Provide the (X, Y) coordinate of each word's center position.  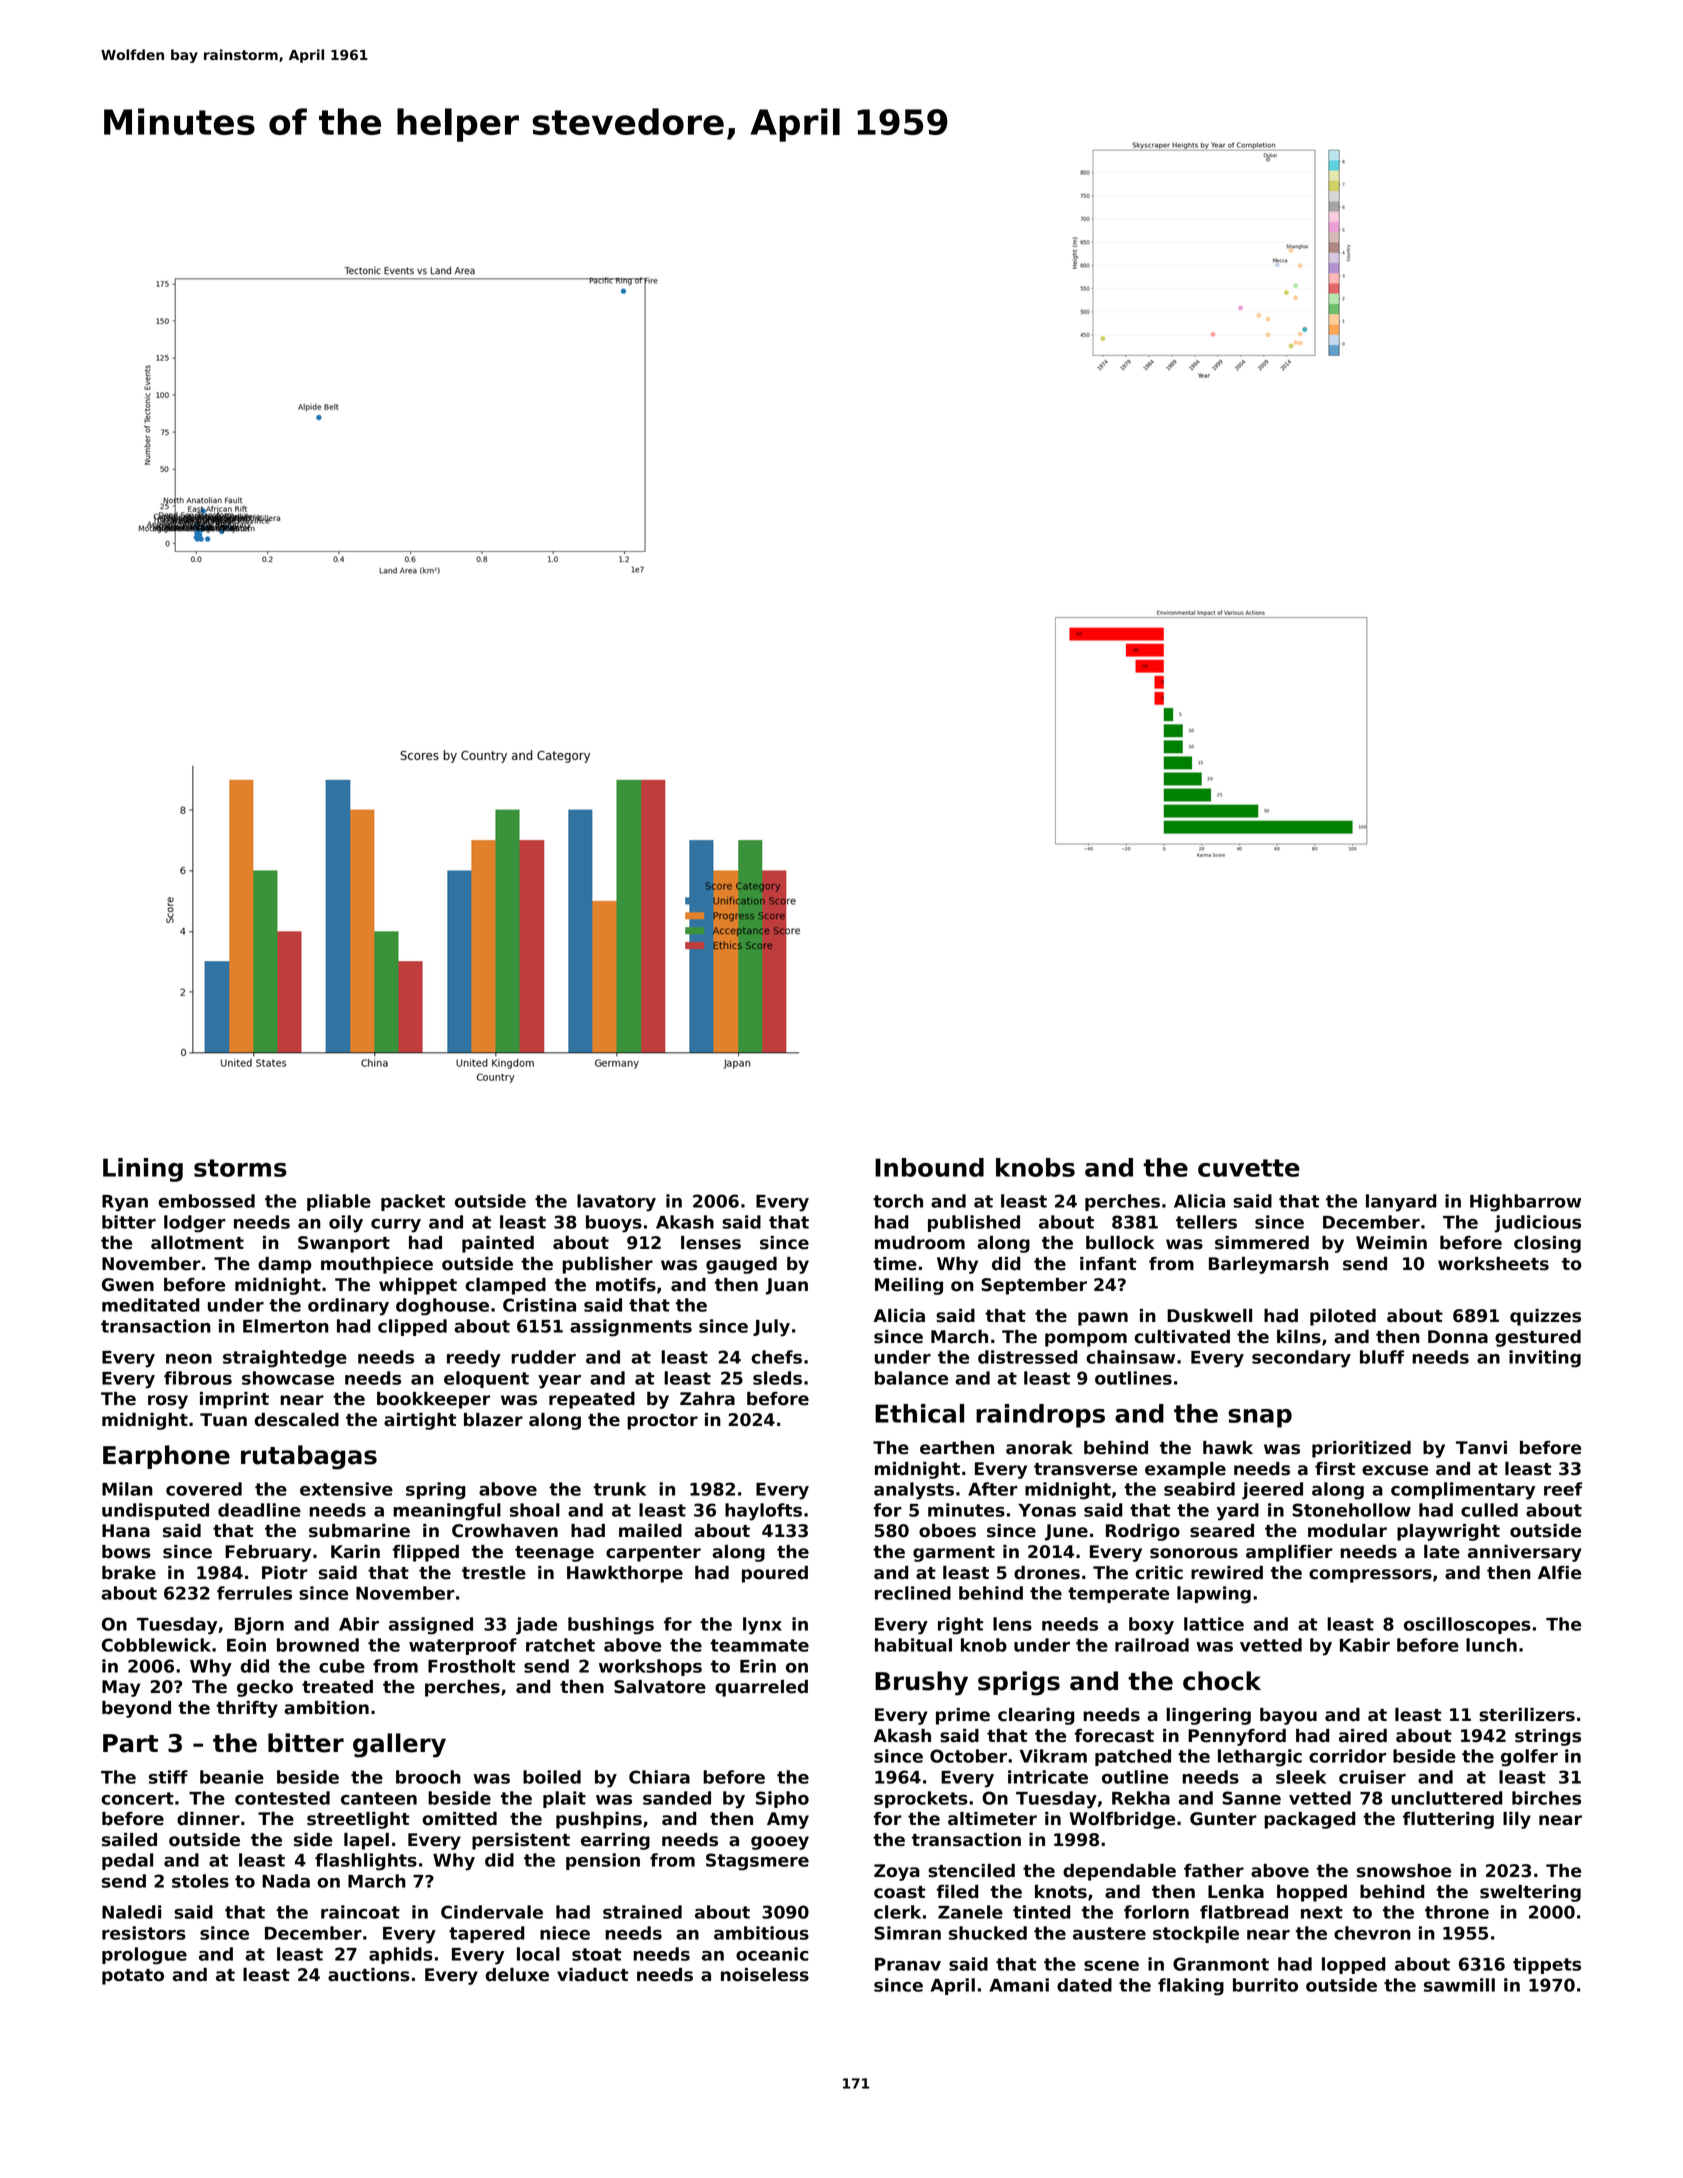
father (1214, 1871)
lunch (1491, 1645)
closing (1547, 1244)
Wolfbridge (1122, 1820)
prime (963, 1716)
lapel (366, 1841)
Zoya (897, 1872)
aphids (401, 1955)
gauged (741, 1265)
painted (498, 1244)
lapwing (1214, 1595)
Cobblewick (156, 1645)
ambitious (761, 1933)
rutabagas (309, 1457)
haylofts (763, 1512)
